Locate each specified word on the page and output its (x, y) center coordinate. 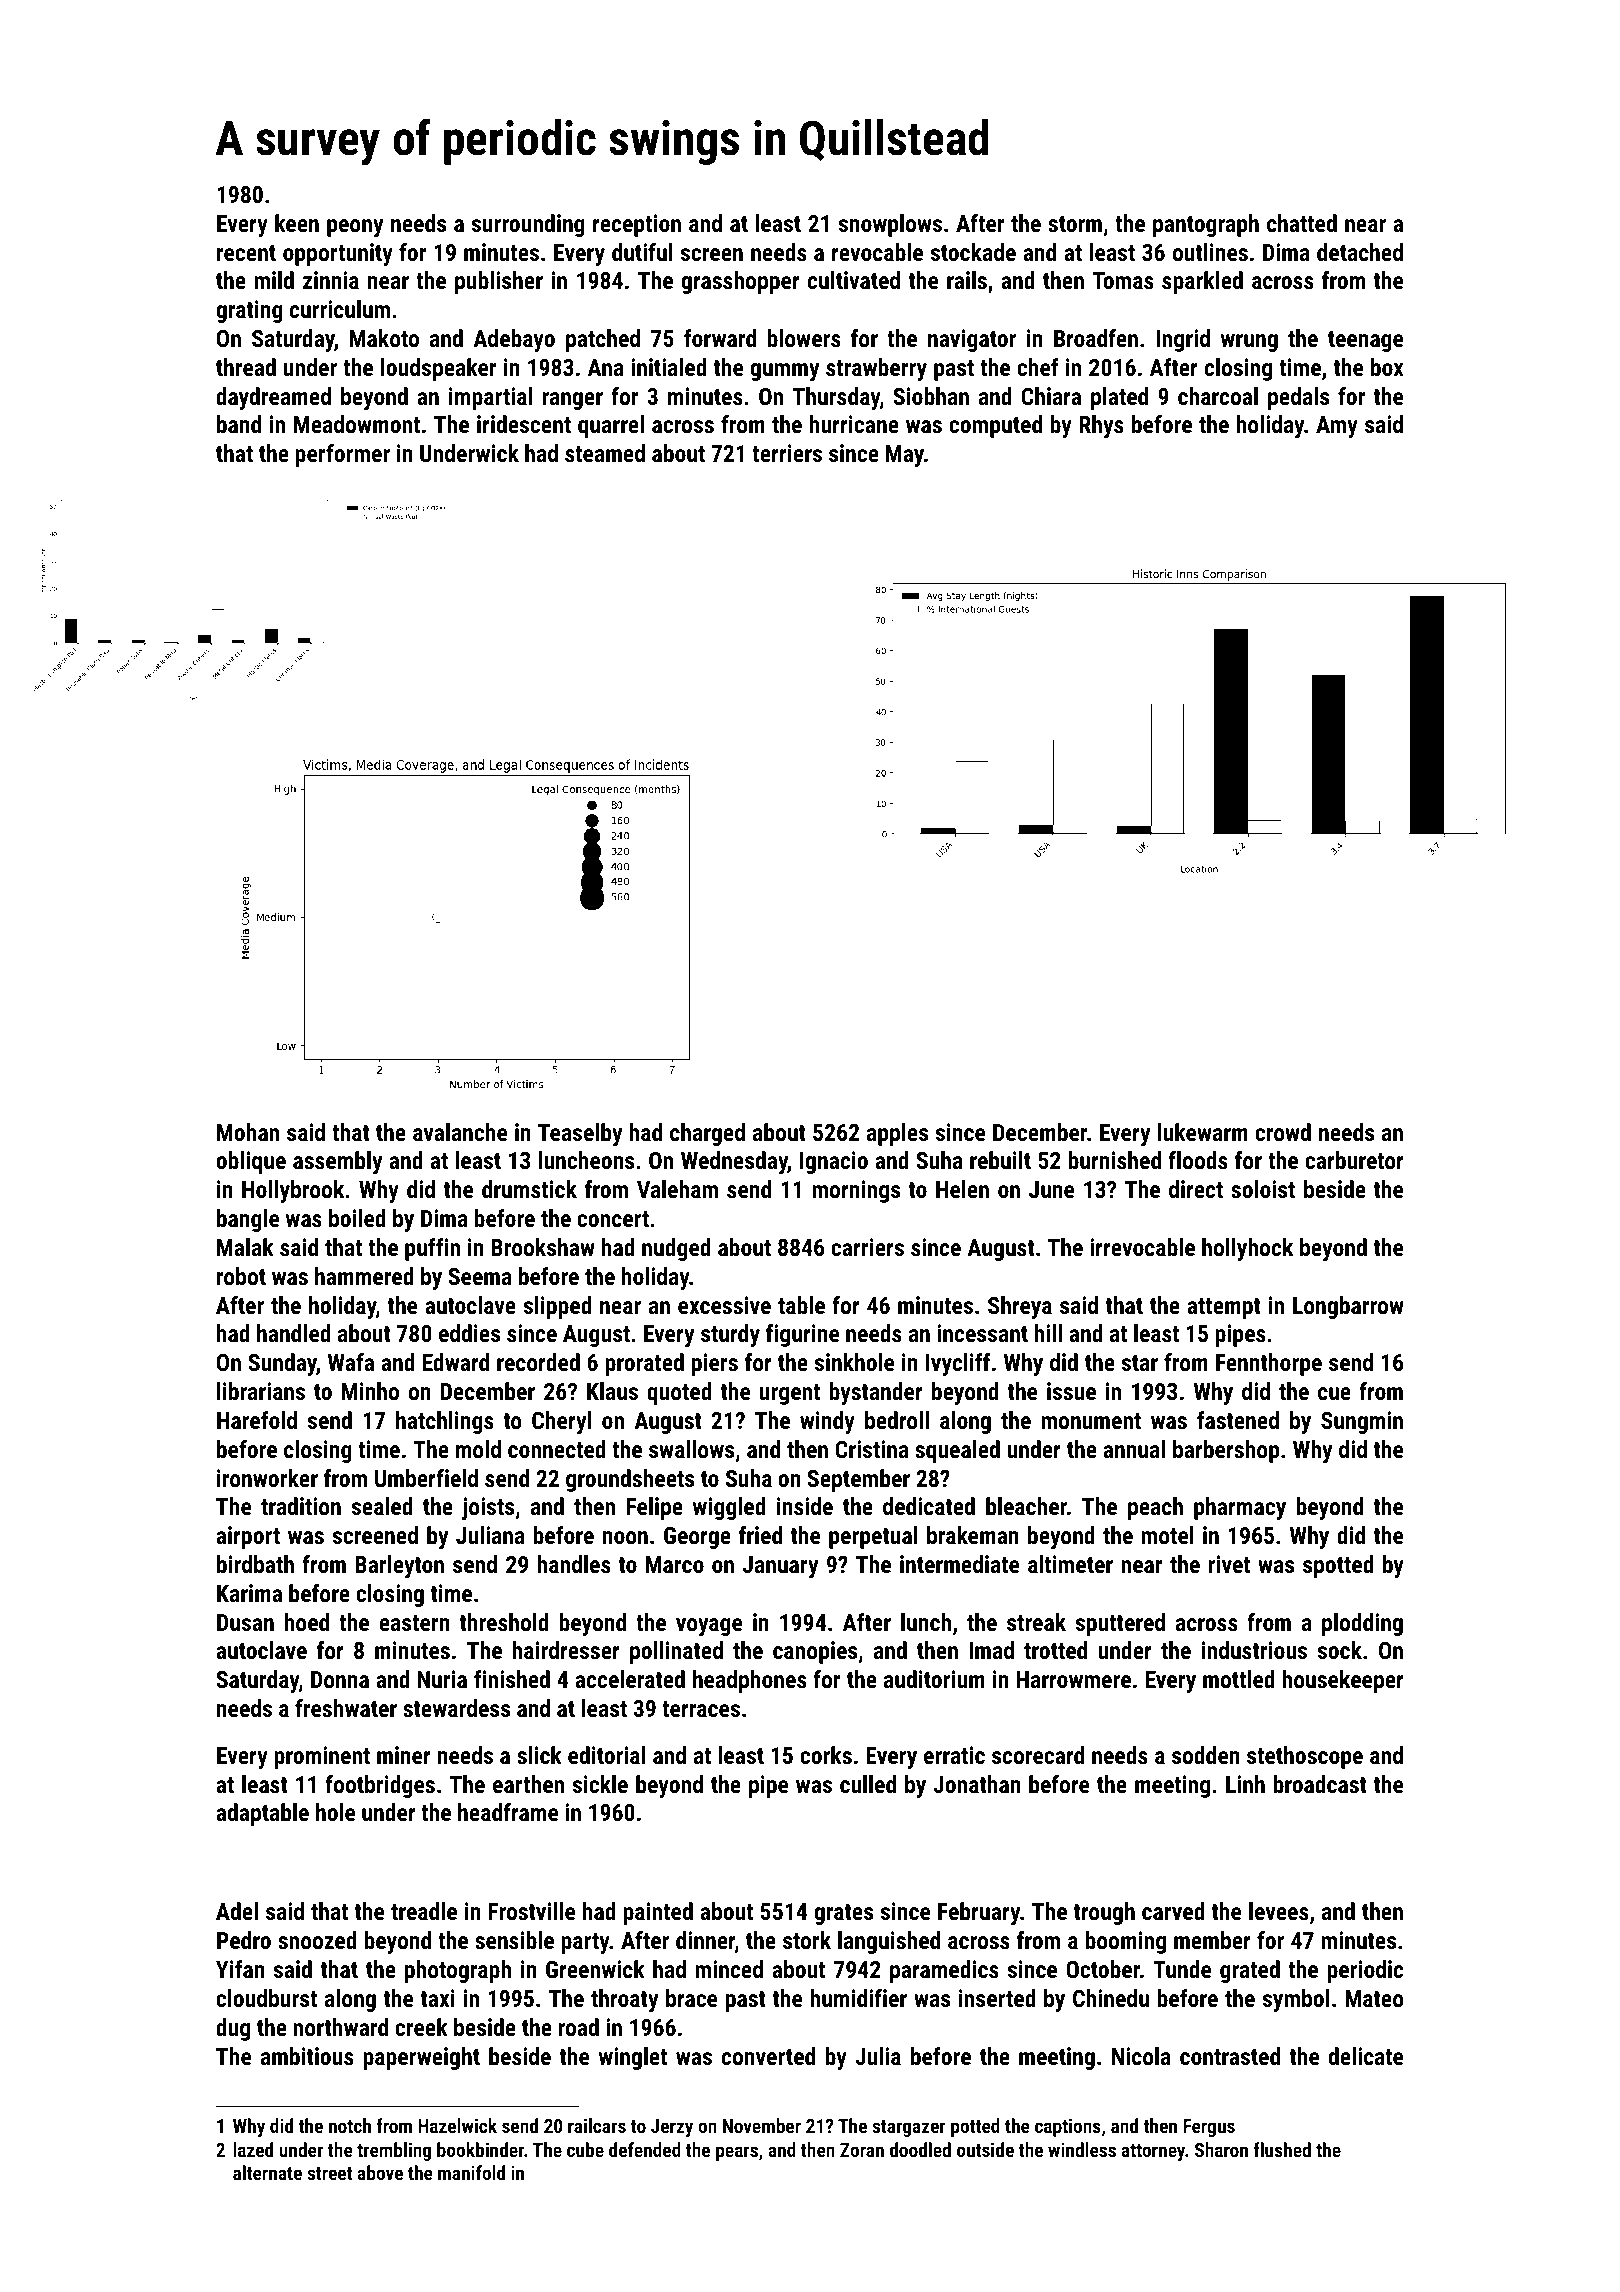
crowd (1283, 1132)
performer (342, 455)
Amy (1337, 427)
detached (1360, 252)
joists (488, 1508)
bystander (876, 1393)
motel (1167, 1535)
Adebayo (514, 340)
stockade (973, 252)
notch (350, 2125)
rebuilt (1000, 1160)
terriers (787, 453)
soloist (1263, 1189)
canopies (815, 1652)
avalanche (460, 1132)
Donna (340, 1679)
